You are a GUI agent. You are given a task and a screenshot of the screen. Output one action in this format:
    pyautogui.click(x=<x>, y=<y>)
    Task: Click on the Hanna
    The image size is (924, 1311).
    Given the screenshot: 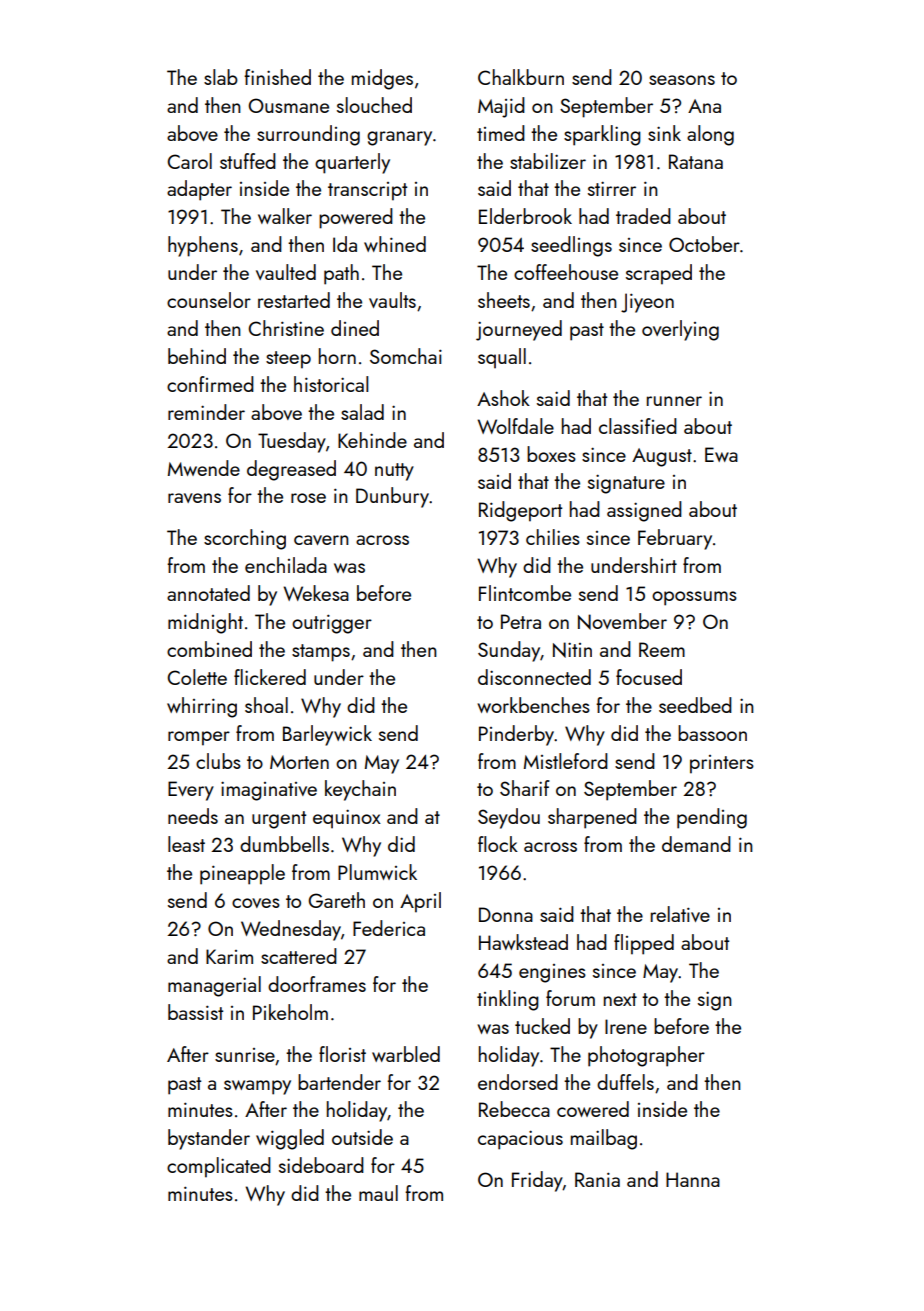 What is the action you would take?
    pyautogui.click(x=693, y=1179)
